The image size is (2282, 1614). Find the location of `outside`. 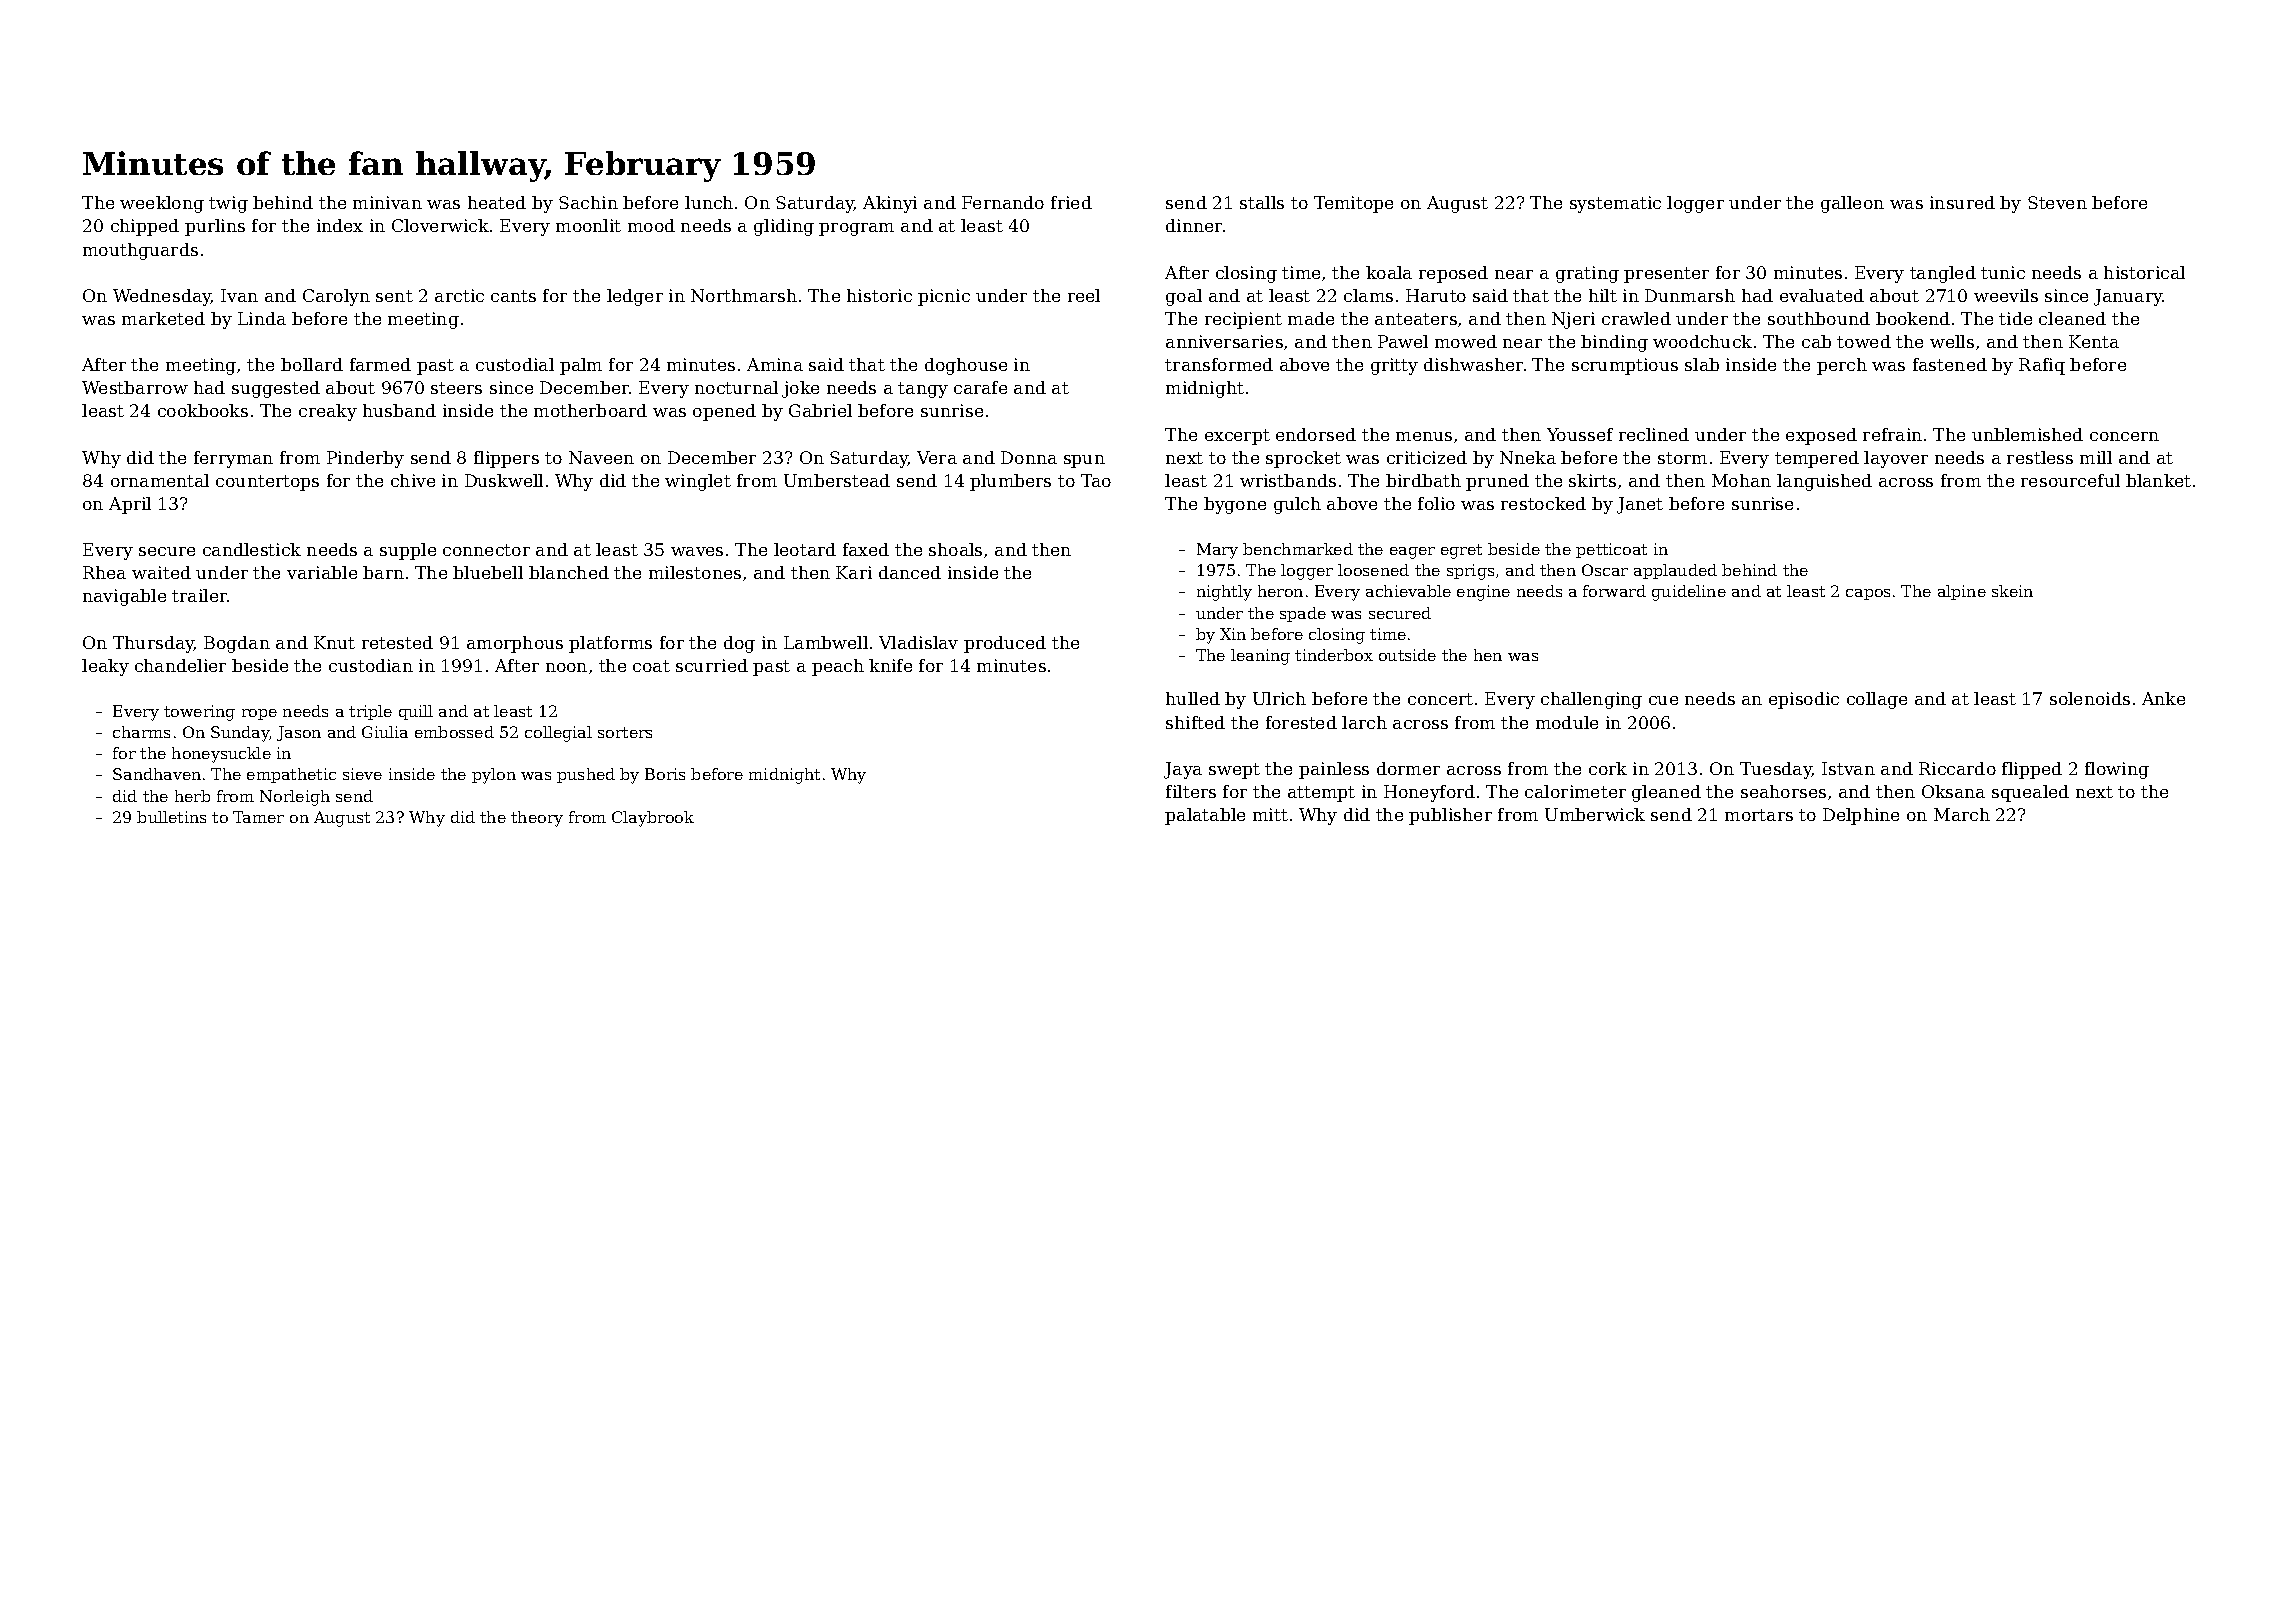

outside is located at coordinates (1407, 655).
